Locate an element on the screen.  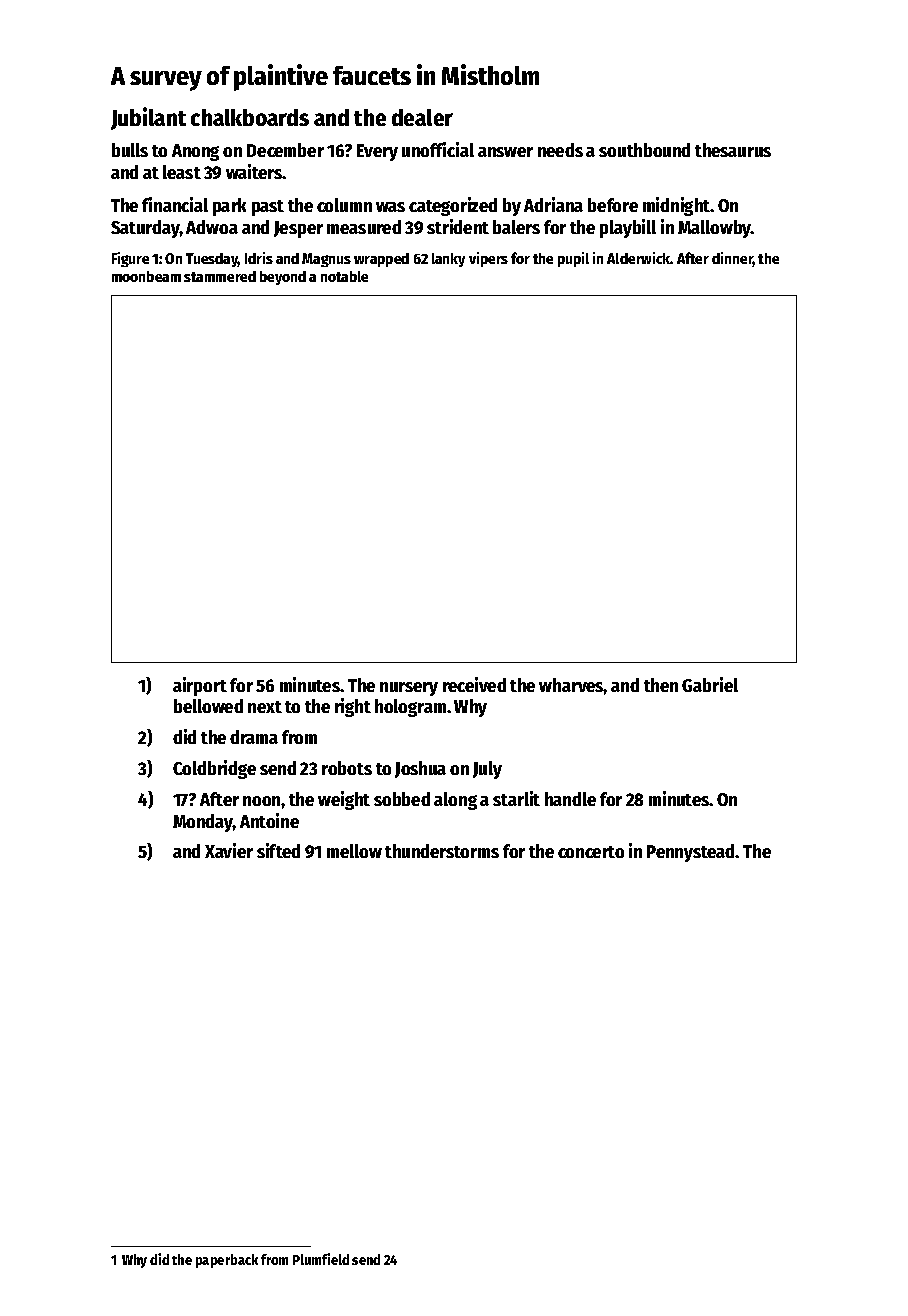
sifted is located at coordinates (278, 850).
